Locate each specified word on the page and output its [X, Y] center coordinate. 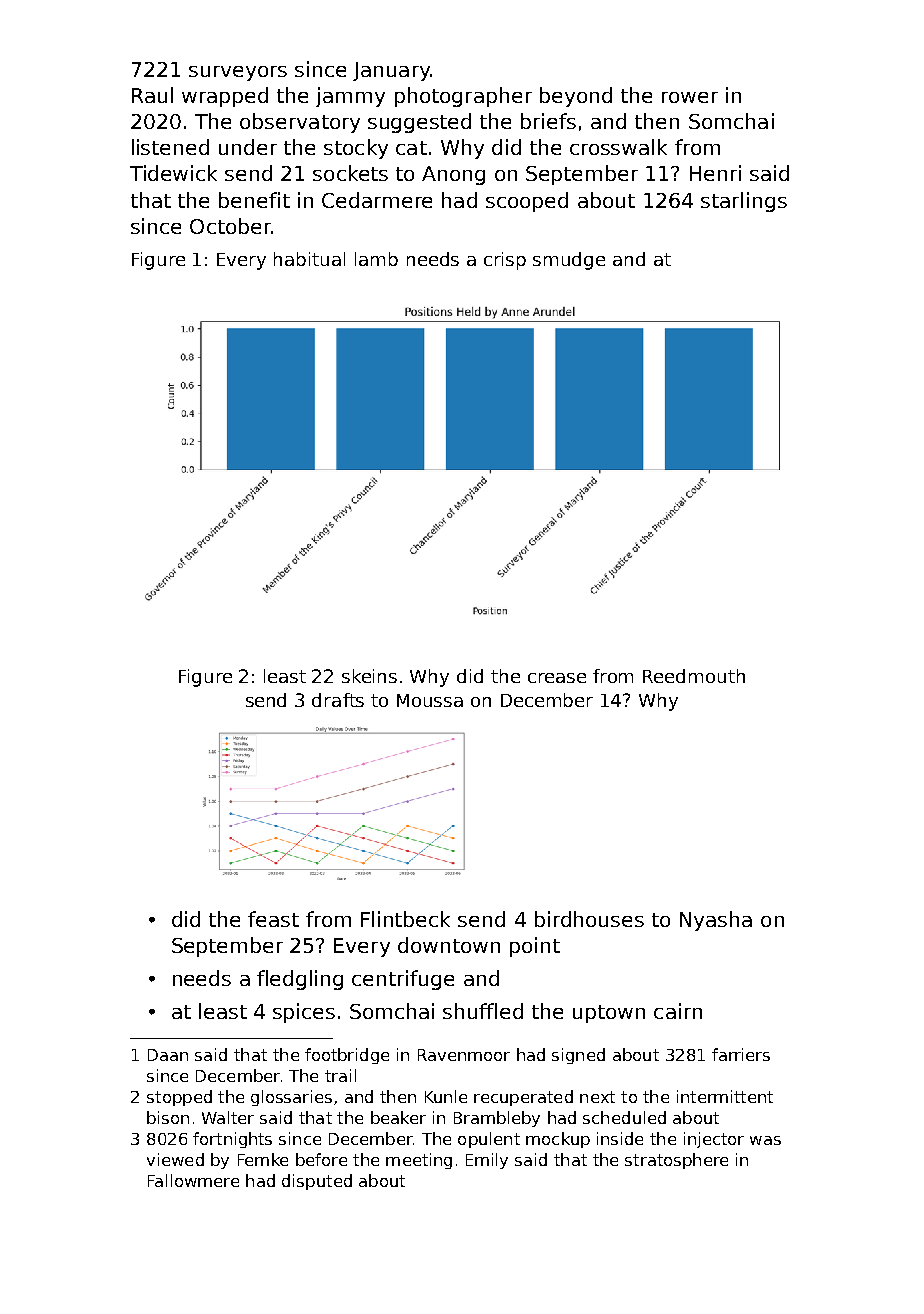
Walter [228, 1117]
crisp [505, 261]
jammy [350, 97]
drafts [338, 700]
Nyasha [716, 921]
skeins [369, 676]
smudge [569, 261]
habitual [309, 259]
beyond [576, 97]
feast [273, 919]
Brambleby [497, 1119]
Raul [152, 95]
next [597, 1097]
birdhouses [589, 919]
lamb [376, 259]
